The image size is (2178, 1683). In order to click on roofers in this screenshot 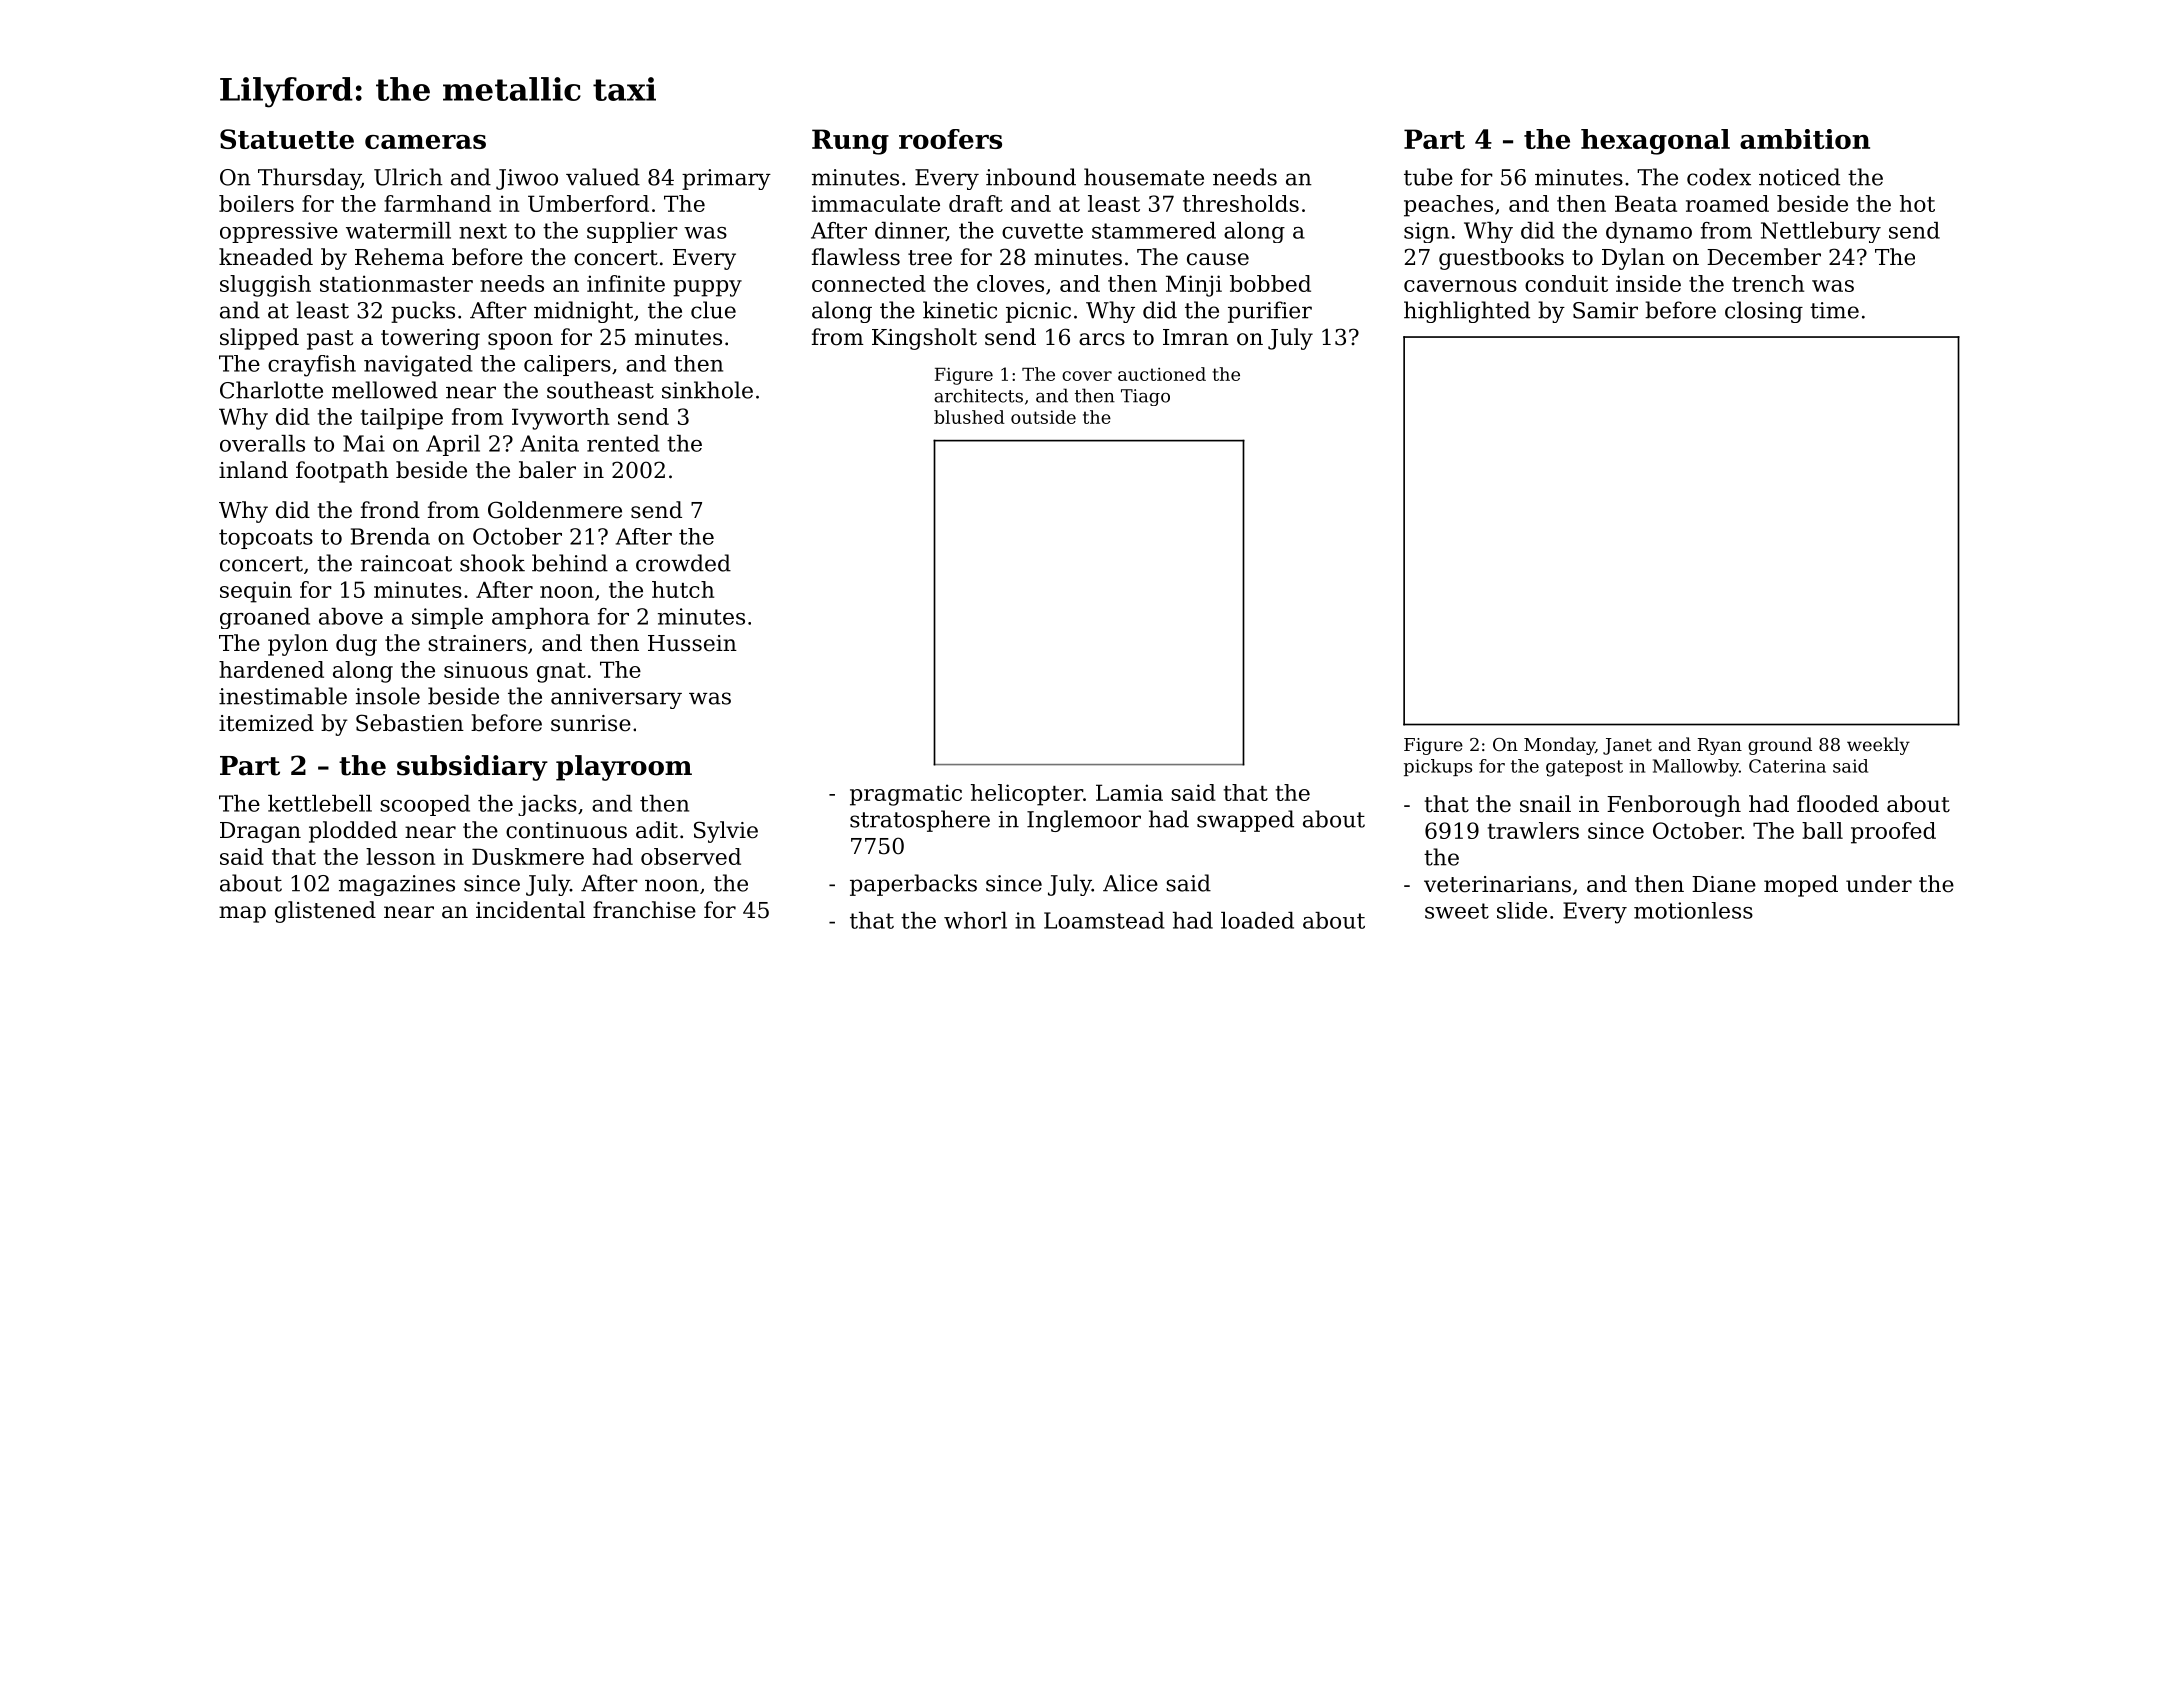, I will do `click(950, 139)`.
